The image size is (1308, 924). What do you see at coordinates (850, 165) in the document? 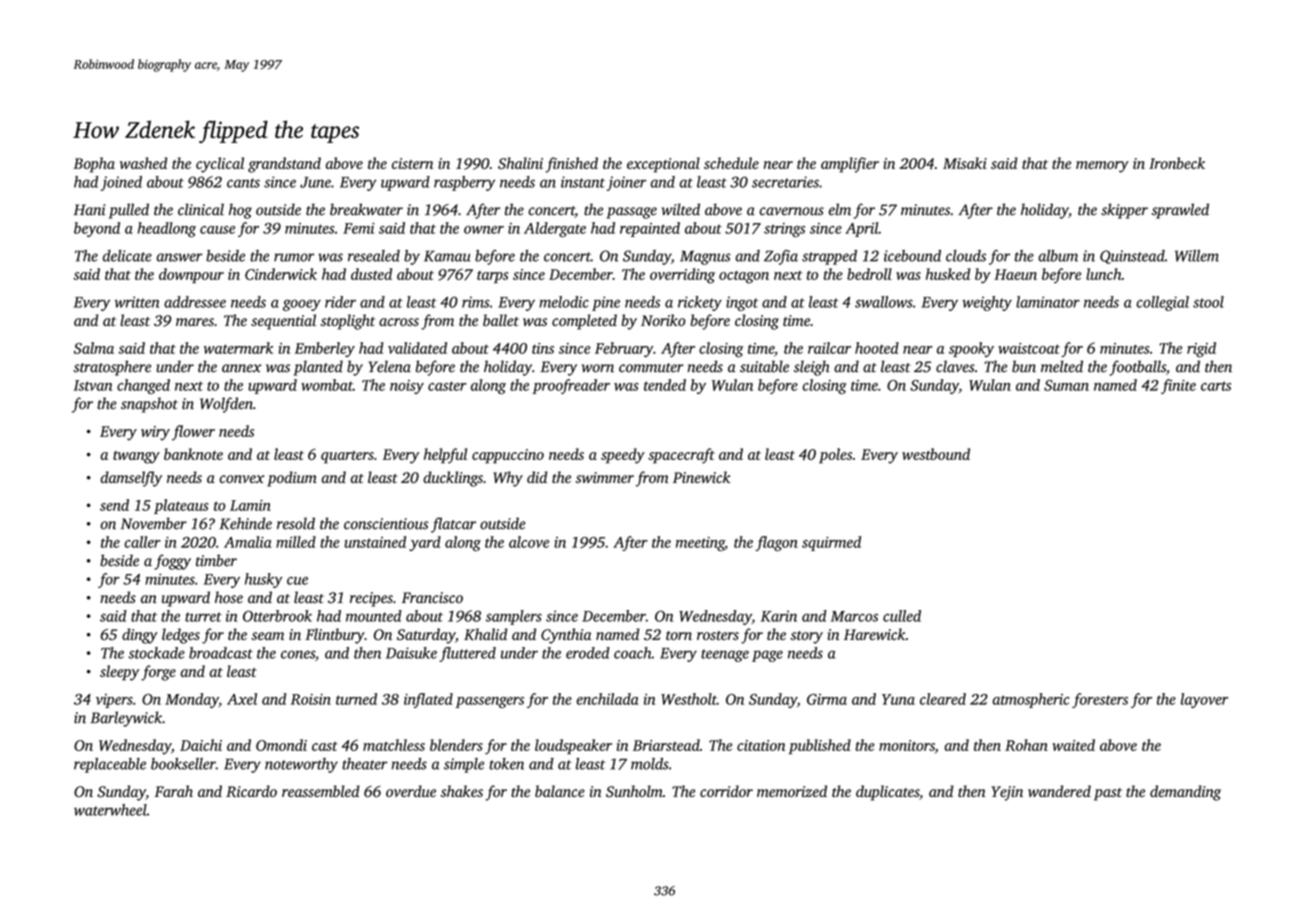
I see `amplifier` at bounding box center [850, 165].
